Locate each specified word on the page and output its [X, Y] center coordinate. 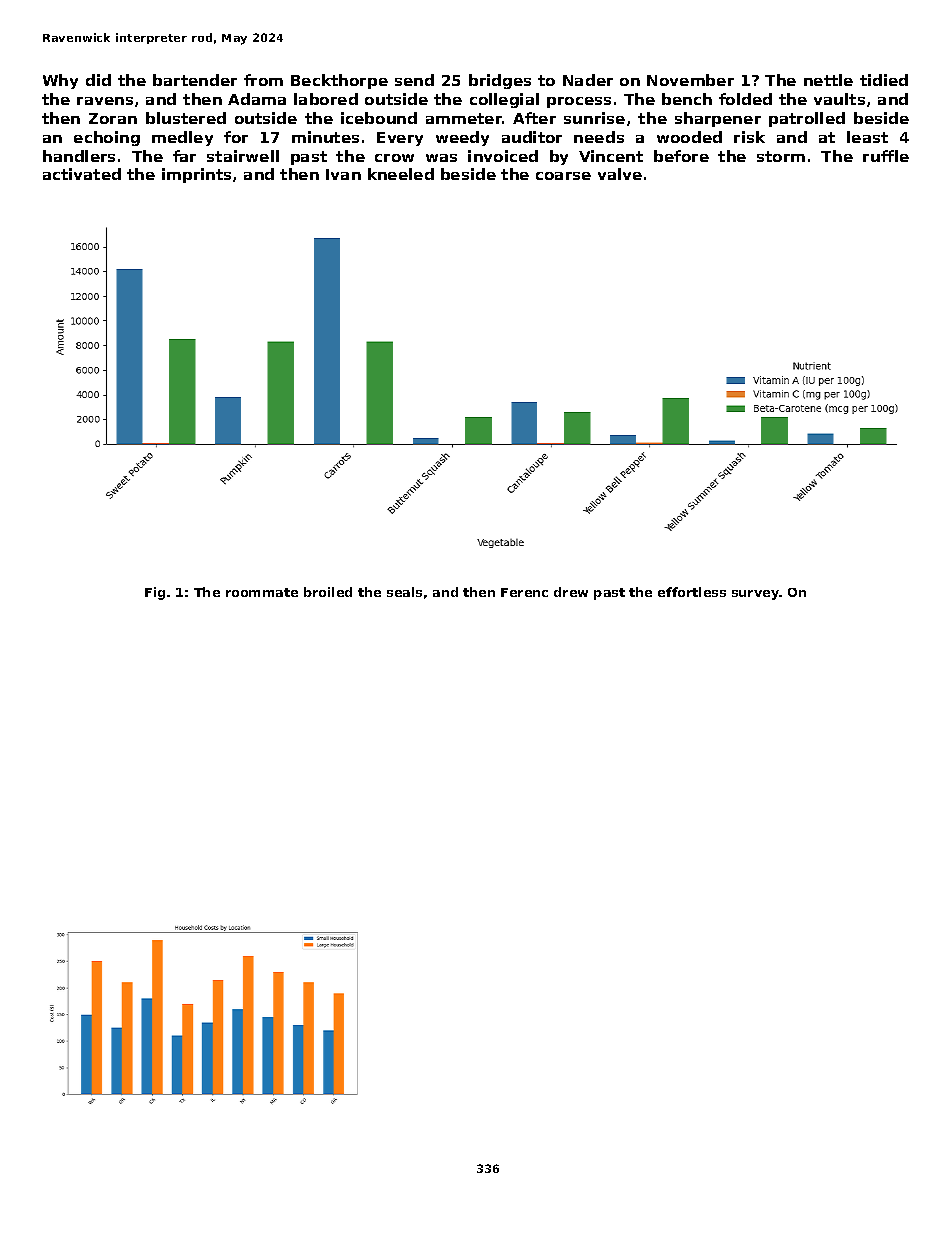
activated [82, 174]
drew [571, 592]
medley [182, 138]
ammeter [464, 118]
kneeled [401, 174]
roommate [262, 592]
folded [745, 99]
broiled [328, 592]
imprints [196, 175]
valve [620, 174]
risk [749, 137]
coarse [563, 176]
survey [755, 595]
